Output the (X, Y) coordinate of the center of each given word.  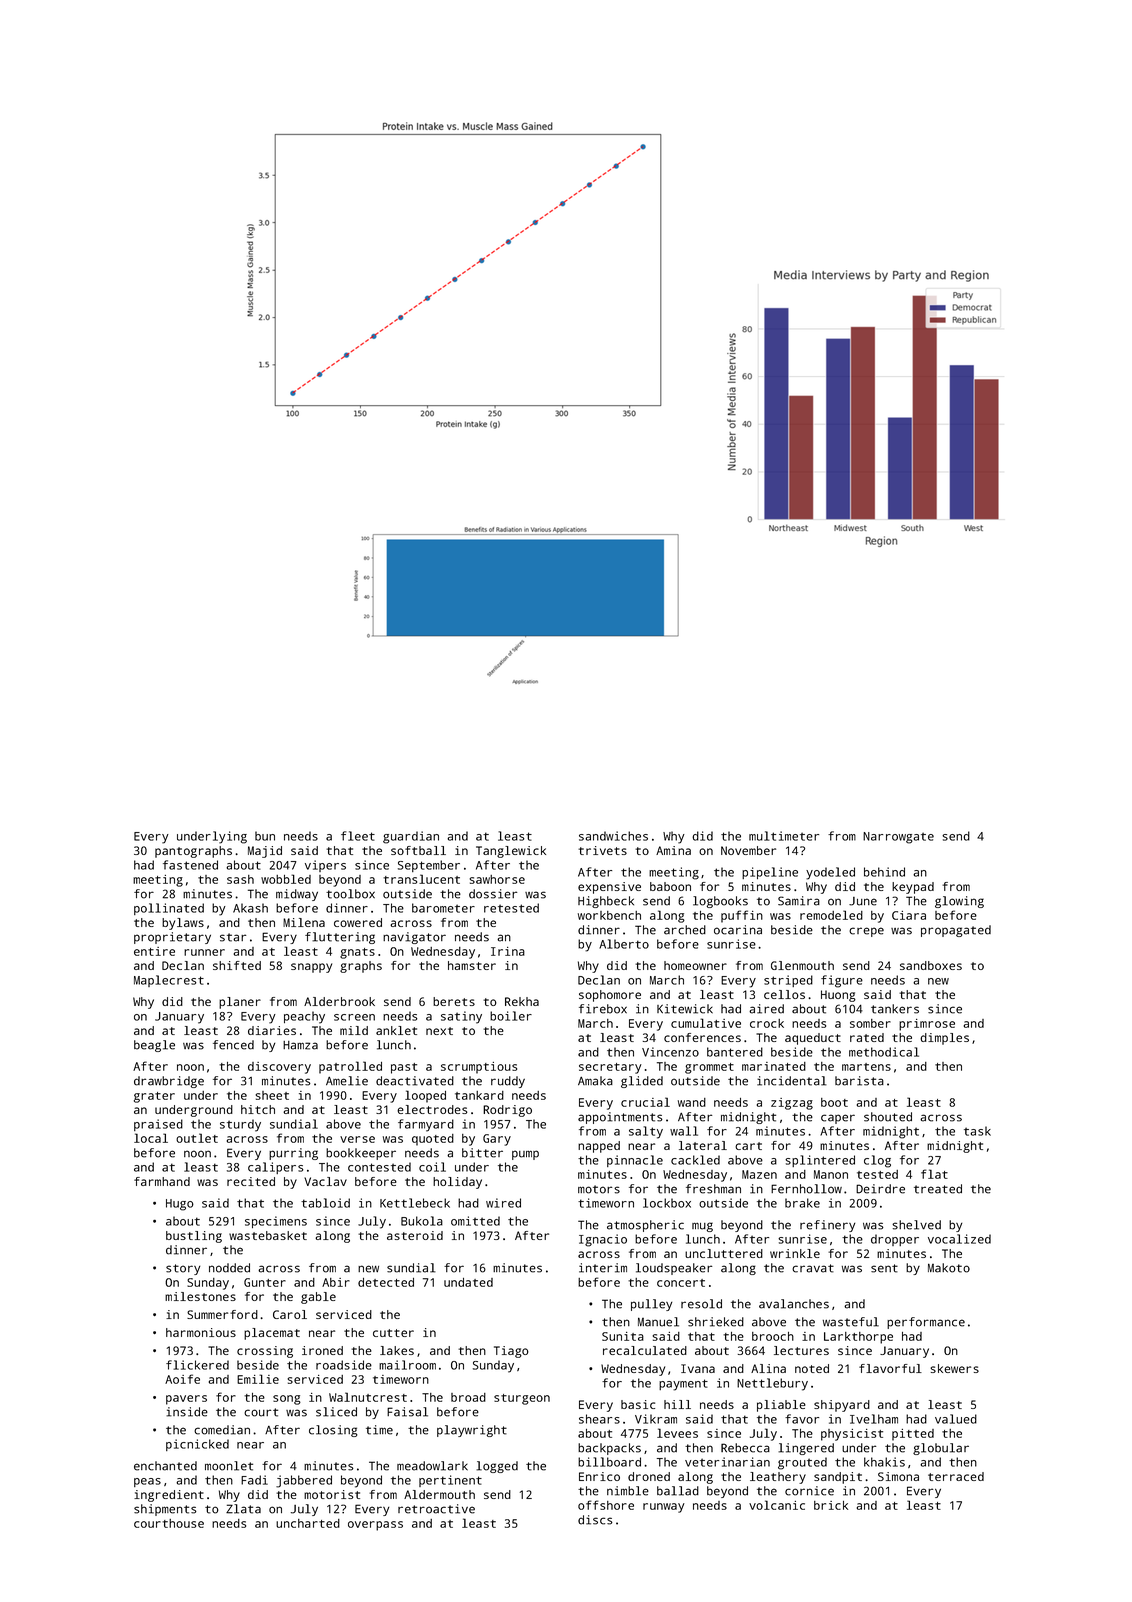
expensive (609, 888)
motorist (332, 1494)
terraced (956, 1476)
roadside (344, 1365)
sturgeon (522, 1399)
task (977, 1131)
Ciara (909, 915)
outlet (197, 1138)
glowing (959, 902)
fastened (190, 865)
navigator (414, 938)
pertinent (450, 1481)
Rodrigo (507, 1111)
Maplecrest (169, 981)
